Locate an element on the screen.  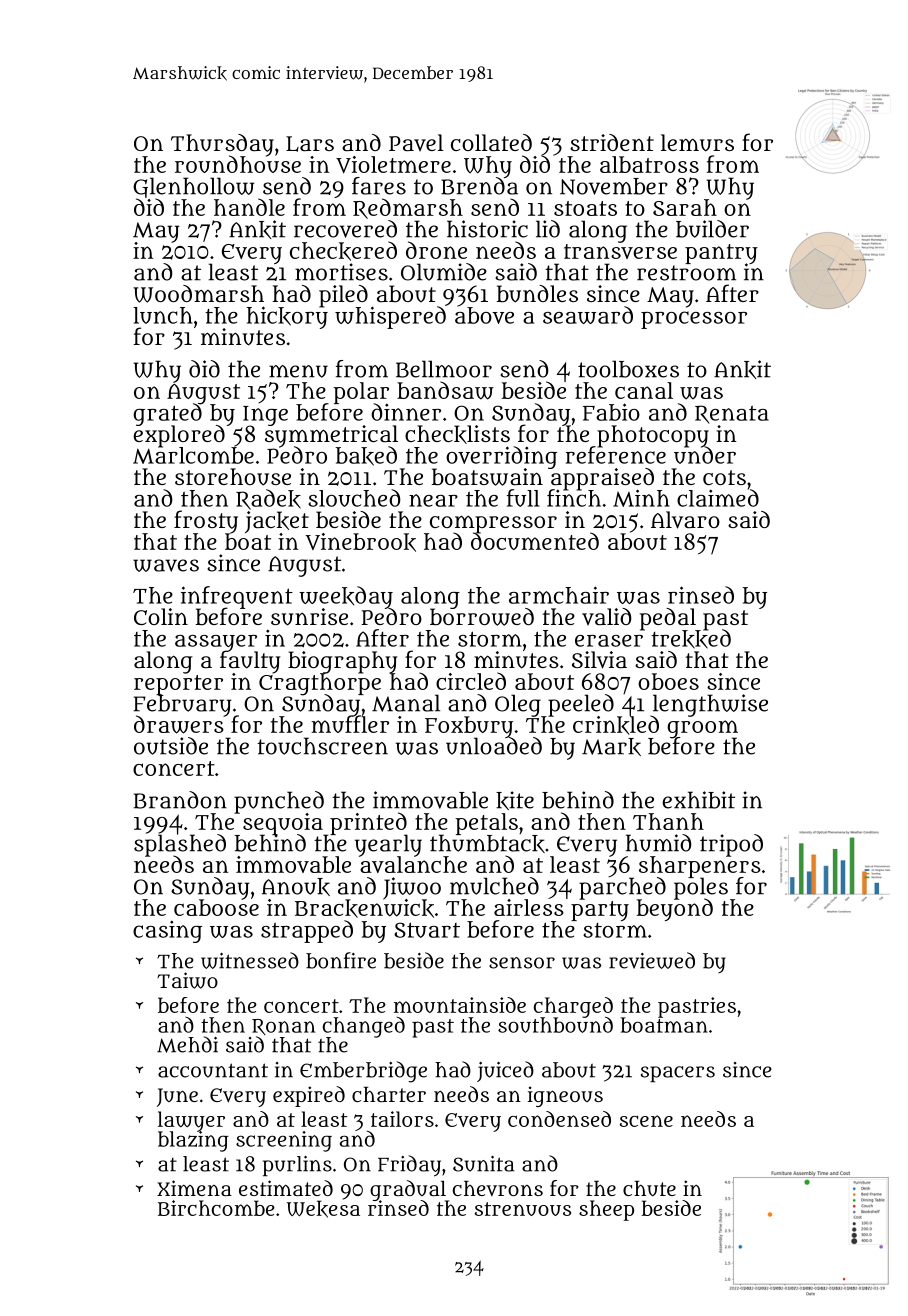
charged is located at coordinates (573, 1007).
